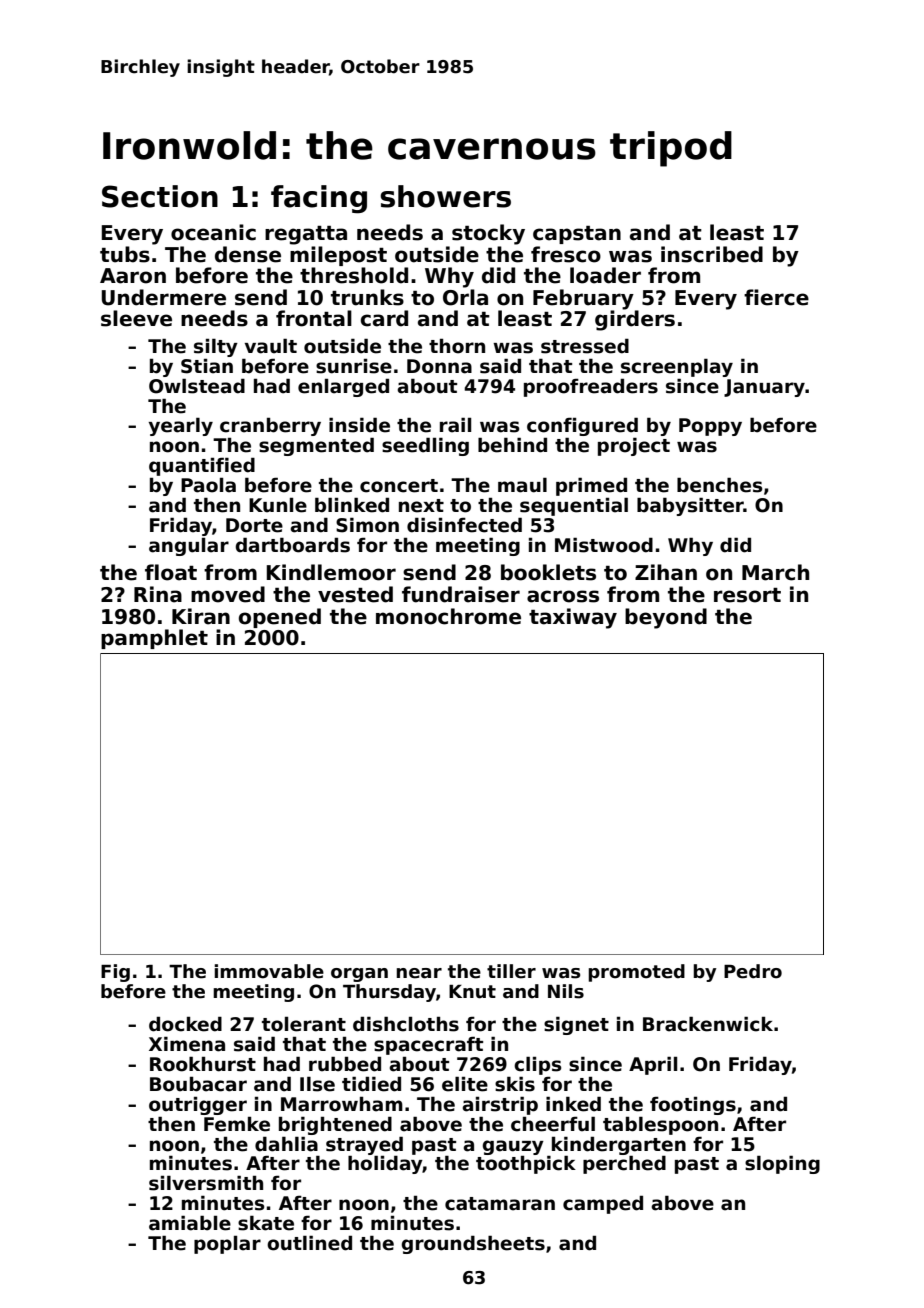 This document has width=924, height=1308. I want to click on silversmith, so click(206, 1183).
